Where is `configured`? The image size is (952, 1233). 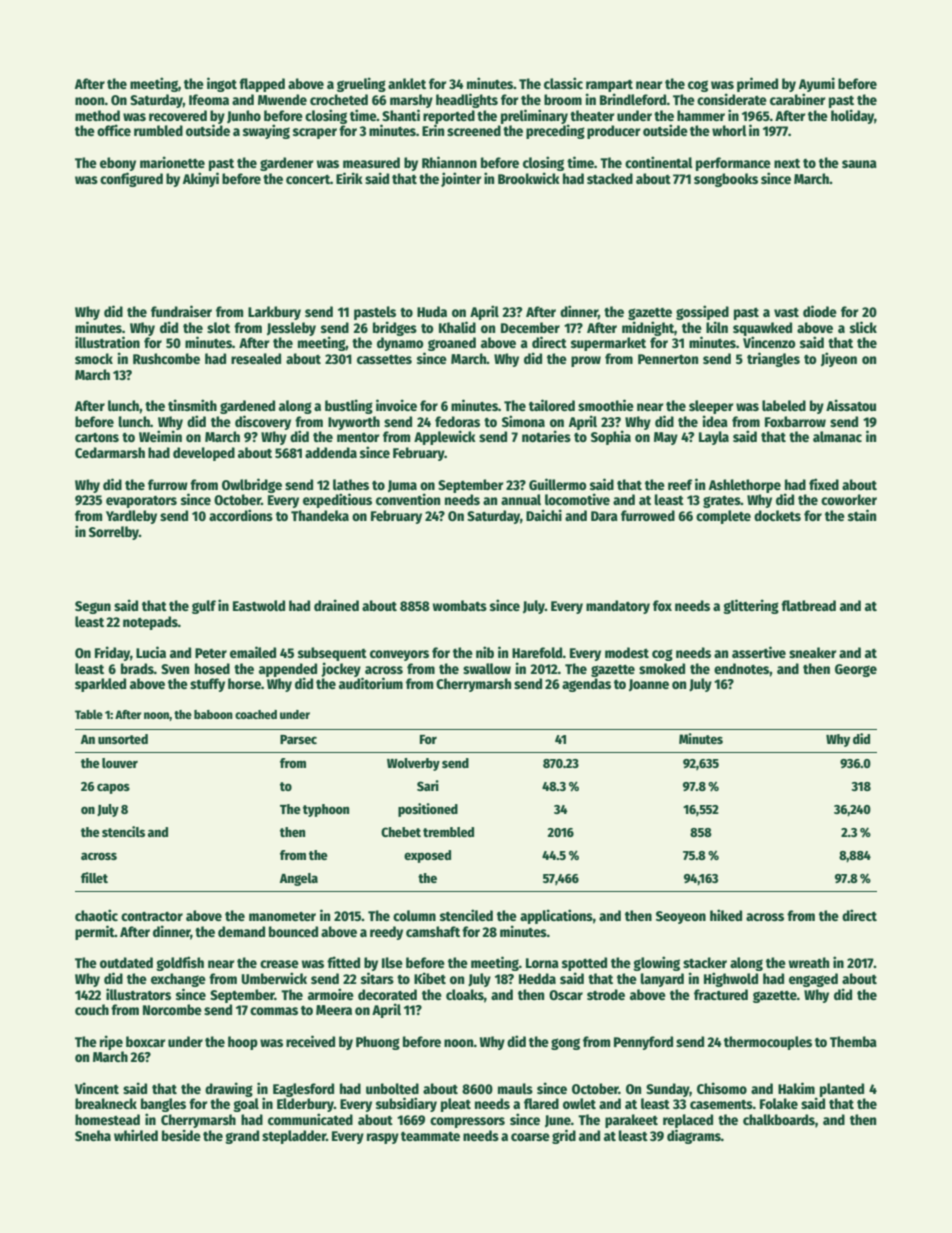 configured is located at coordinates (131, 179).
